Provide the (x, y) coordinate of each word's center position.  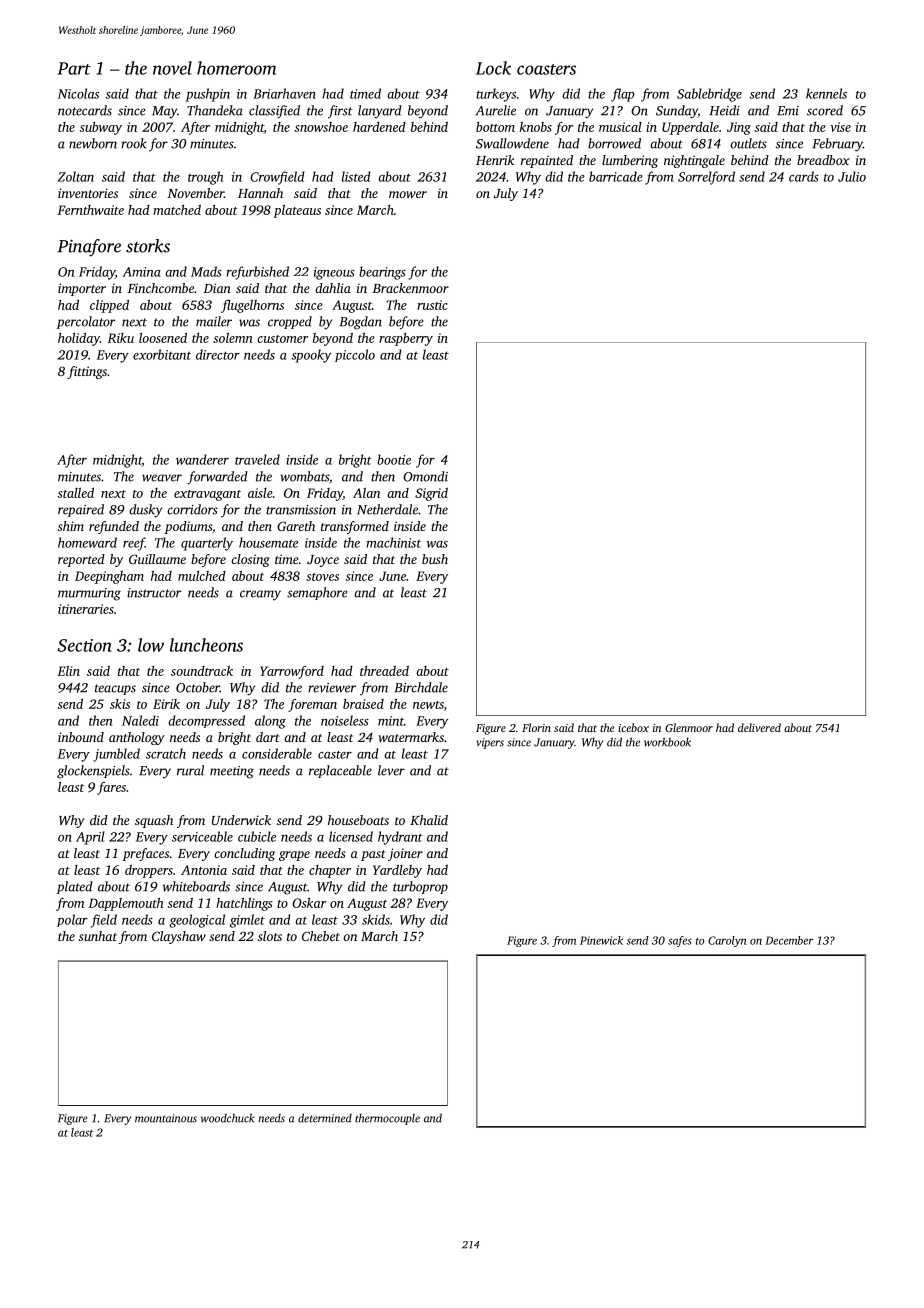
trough (205, 178)
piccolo (355, 355)
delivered (759, 727)
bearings (382, 273)
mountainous (166, 1118)
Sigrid (431, 494)
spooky (311, 356)
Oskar (309, 903)
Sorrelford (706, 178)
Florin (536, 727)
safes (680, 941)
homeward (87, 542)
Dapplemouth (126, 904)
